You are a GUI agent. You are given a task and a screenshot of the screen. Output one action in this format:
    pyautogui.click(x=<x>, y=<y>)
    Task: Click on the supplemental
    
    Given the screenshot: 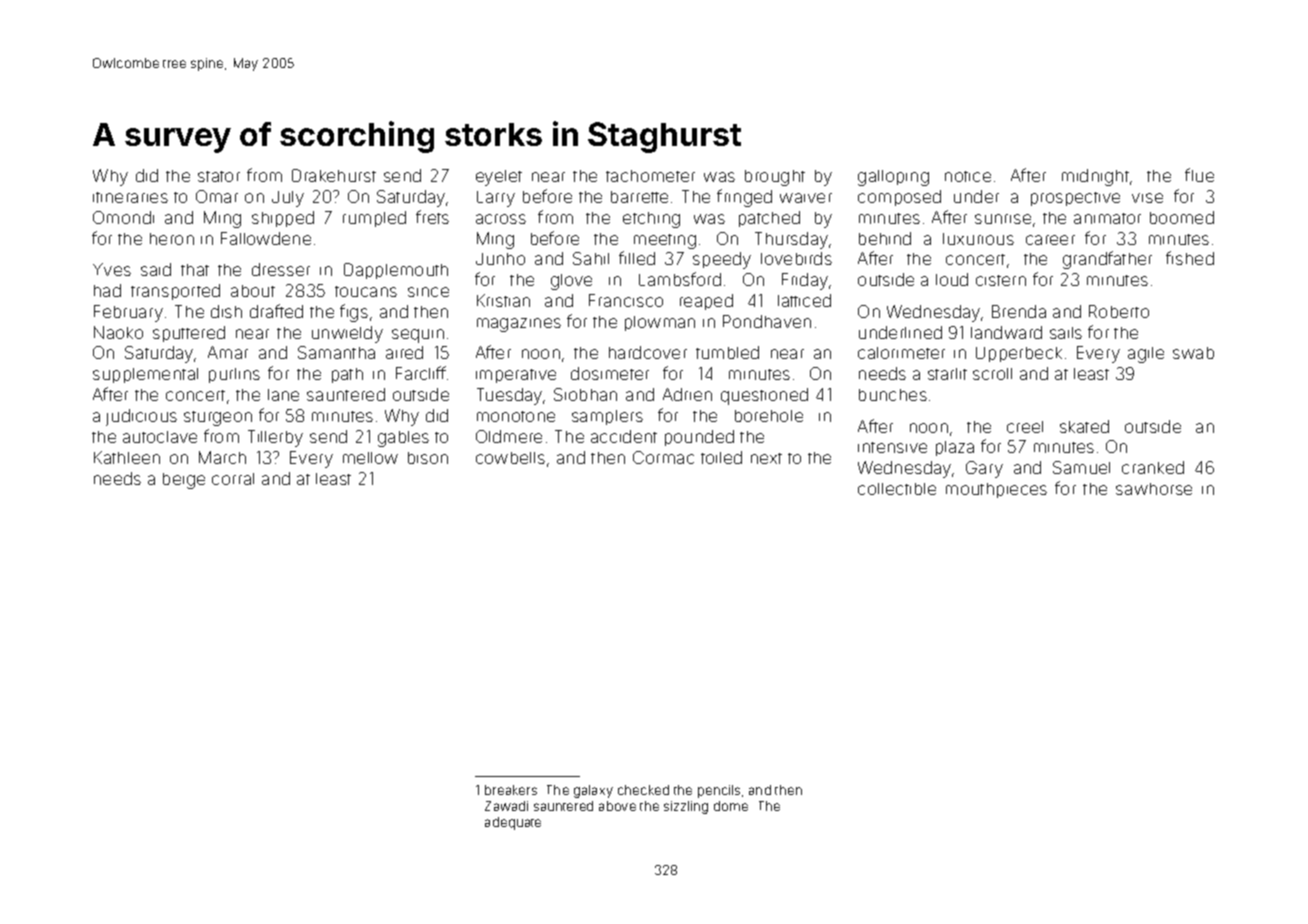 What is the action you would take?
    pyautogui.click(x=145, y=375)
